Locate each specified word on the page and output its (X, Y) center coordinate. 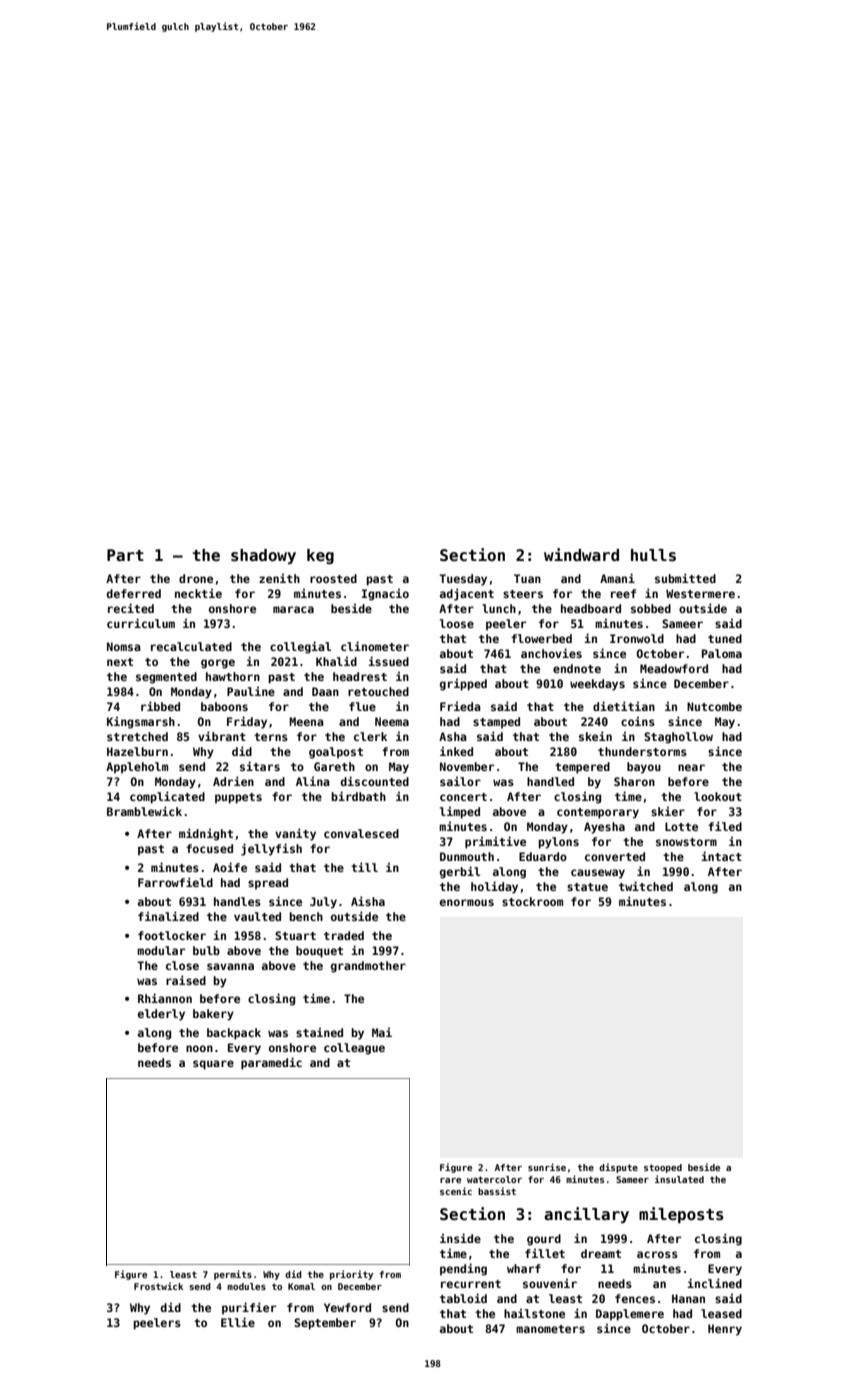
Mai (382, 1032)
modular (161, 950)
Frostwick (158, 1286)
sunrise (547, 1167)
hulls (653, 555)
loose (457, 623)
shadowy (263, 556)
